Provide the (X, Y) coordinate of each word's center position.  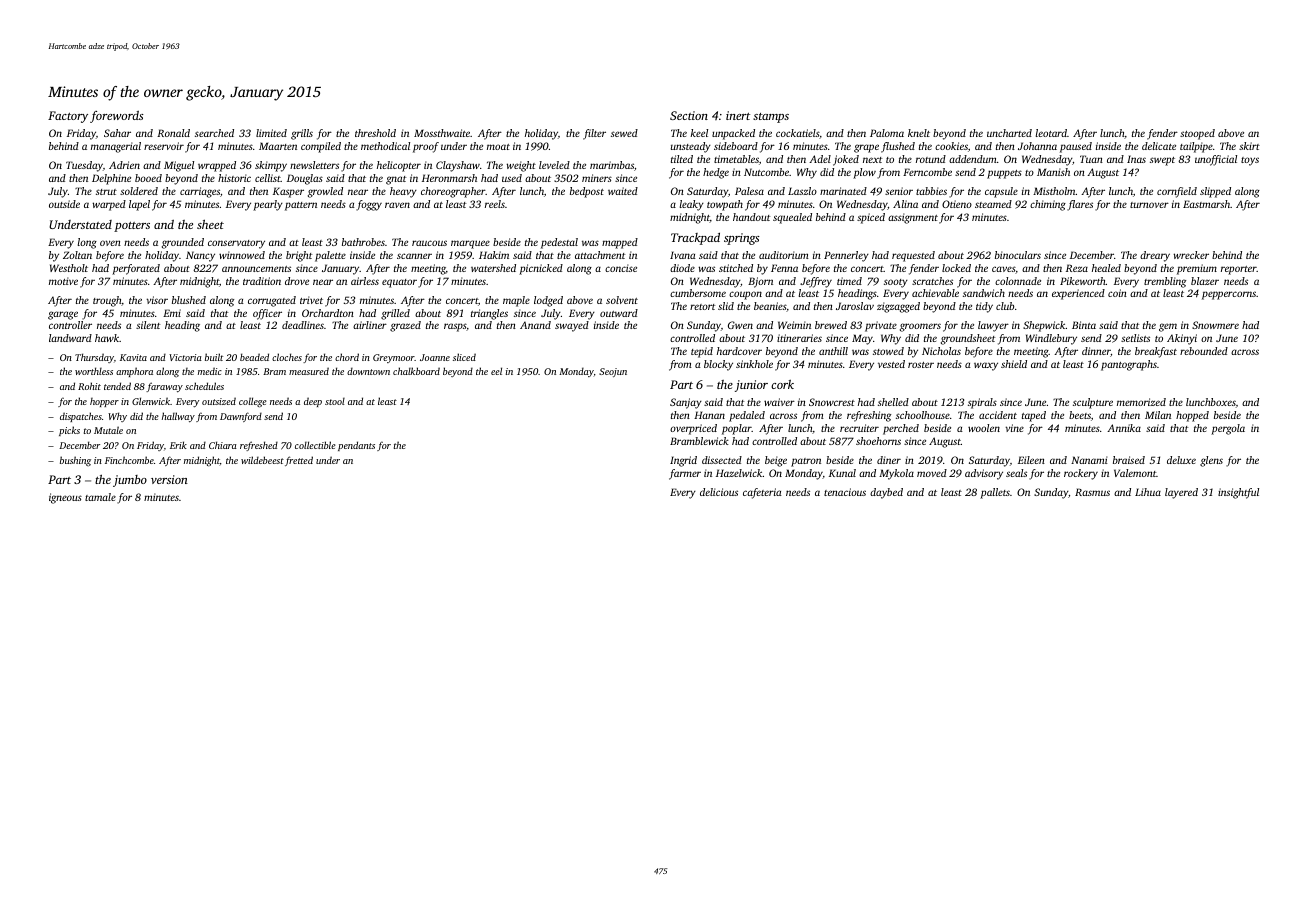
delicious (719, 492)
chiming (1048, 205)
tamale (100, 497)
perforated (136, 269)
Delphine (111, 179)
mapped (620, 243)
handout (751, 217)
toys (1250, 161)
